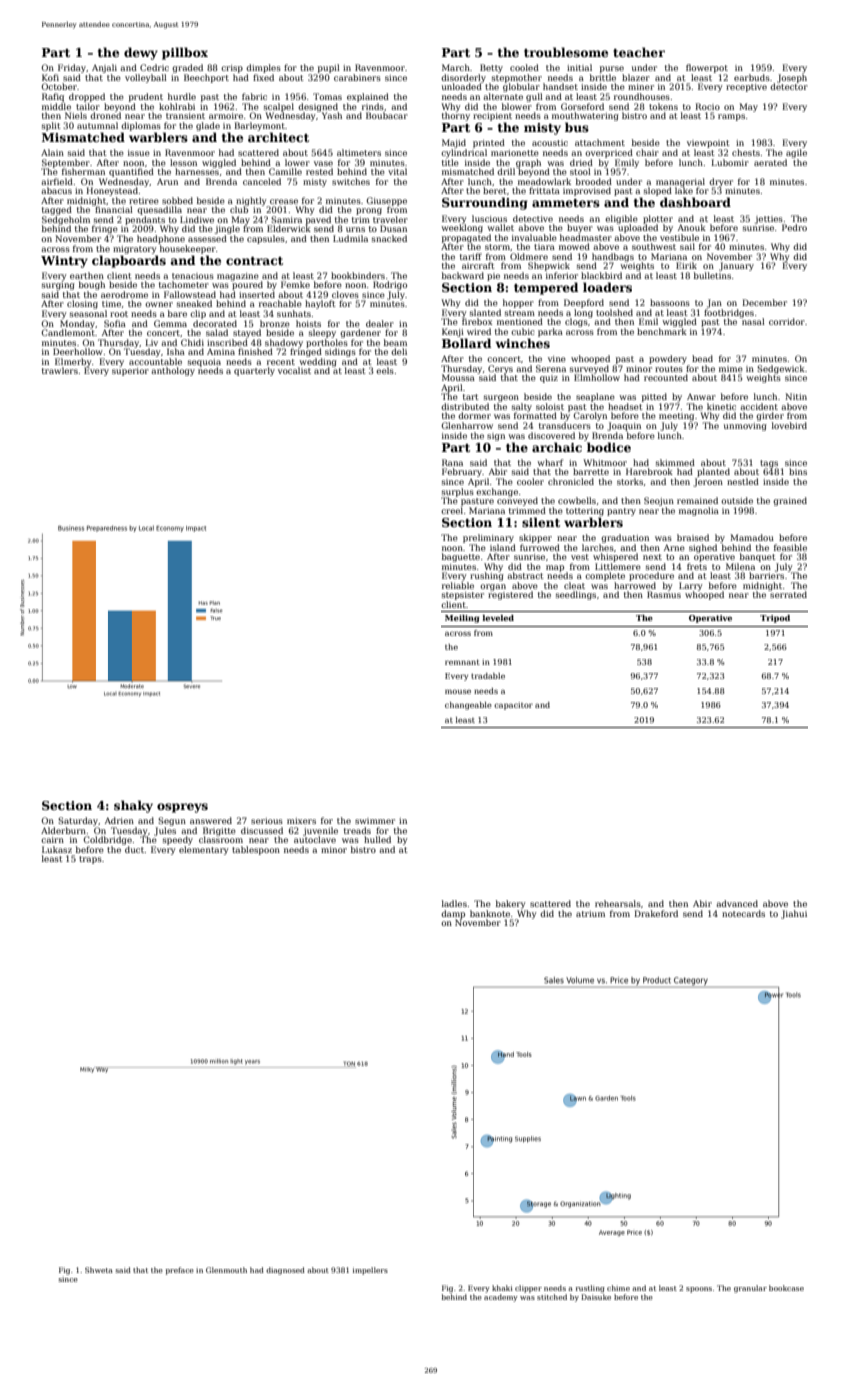 Image resolution: width=849 pixels, height=1400 pixels. Describe the element at coordinates (452, 510) in the document. I see `creel` at that location.
